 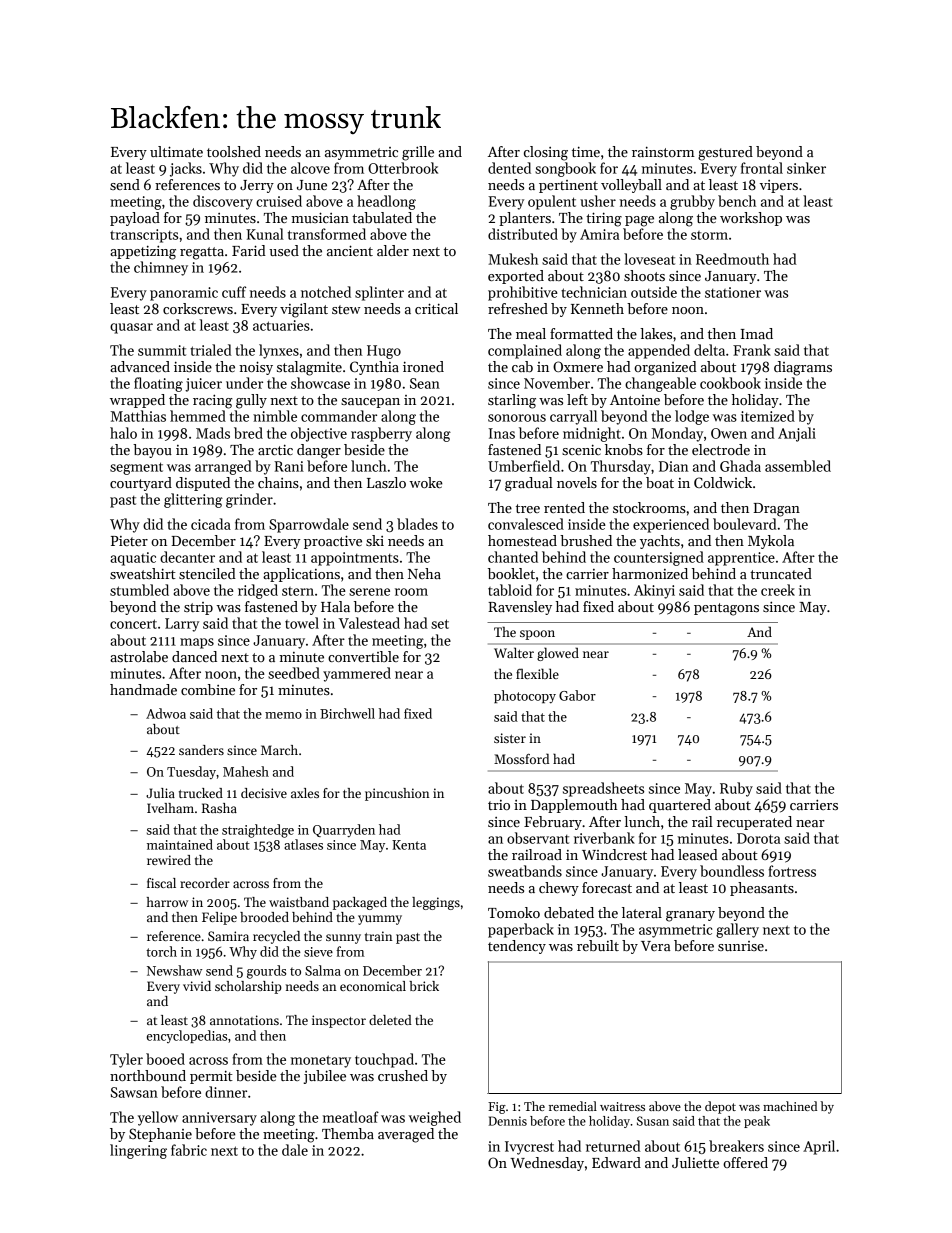 What do you see at coordinates (234, 151) in the image?
I see `toolshed` at bounding box center [234, 151].
